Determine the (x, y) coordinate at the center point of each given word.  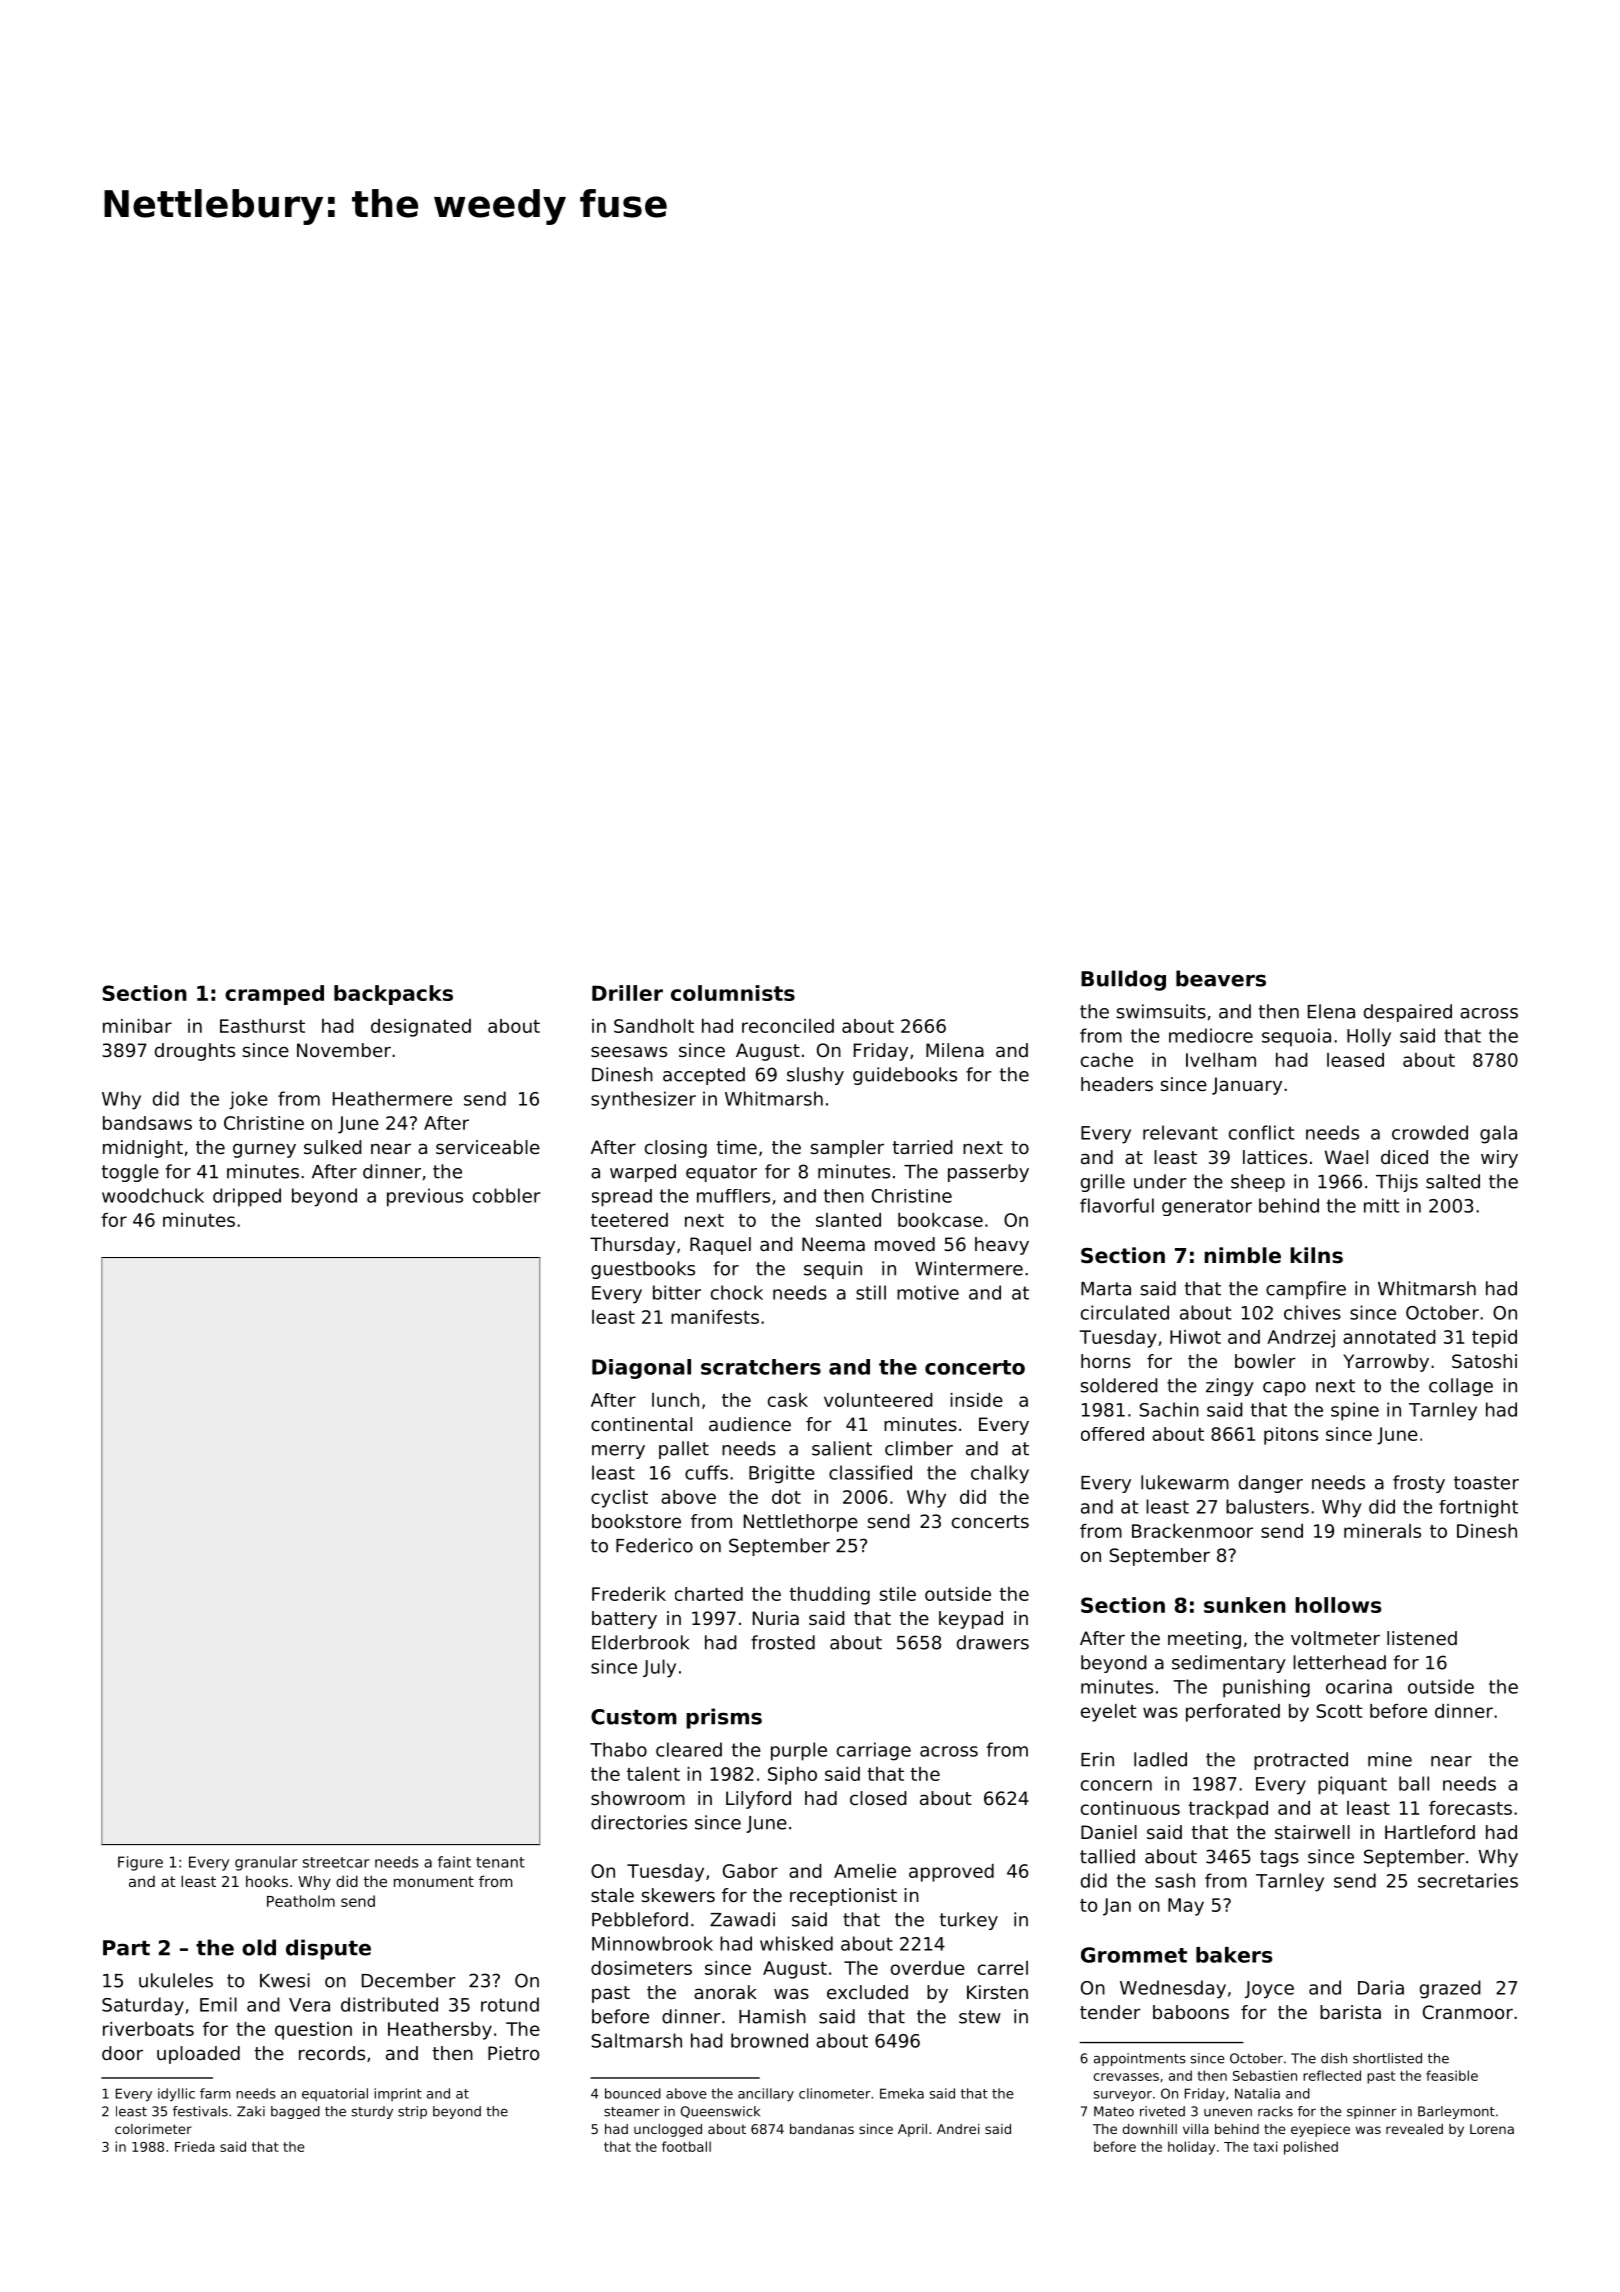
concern (1116, 1785)
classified (870, 1472)
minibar (137, 1026)
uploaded (198, 2055)
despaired (1408, 1013)
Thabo (618, 1749)
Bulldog (1123, 980)
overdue (928, 1968)
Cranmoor (1468, 2012)
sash (1175, 1880)
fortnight (1478, 1509)
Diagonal (641, 1369)
